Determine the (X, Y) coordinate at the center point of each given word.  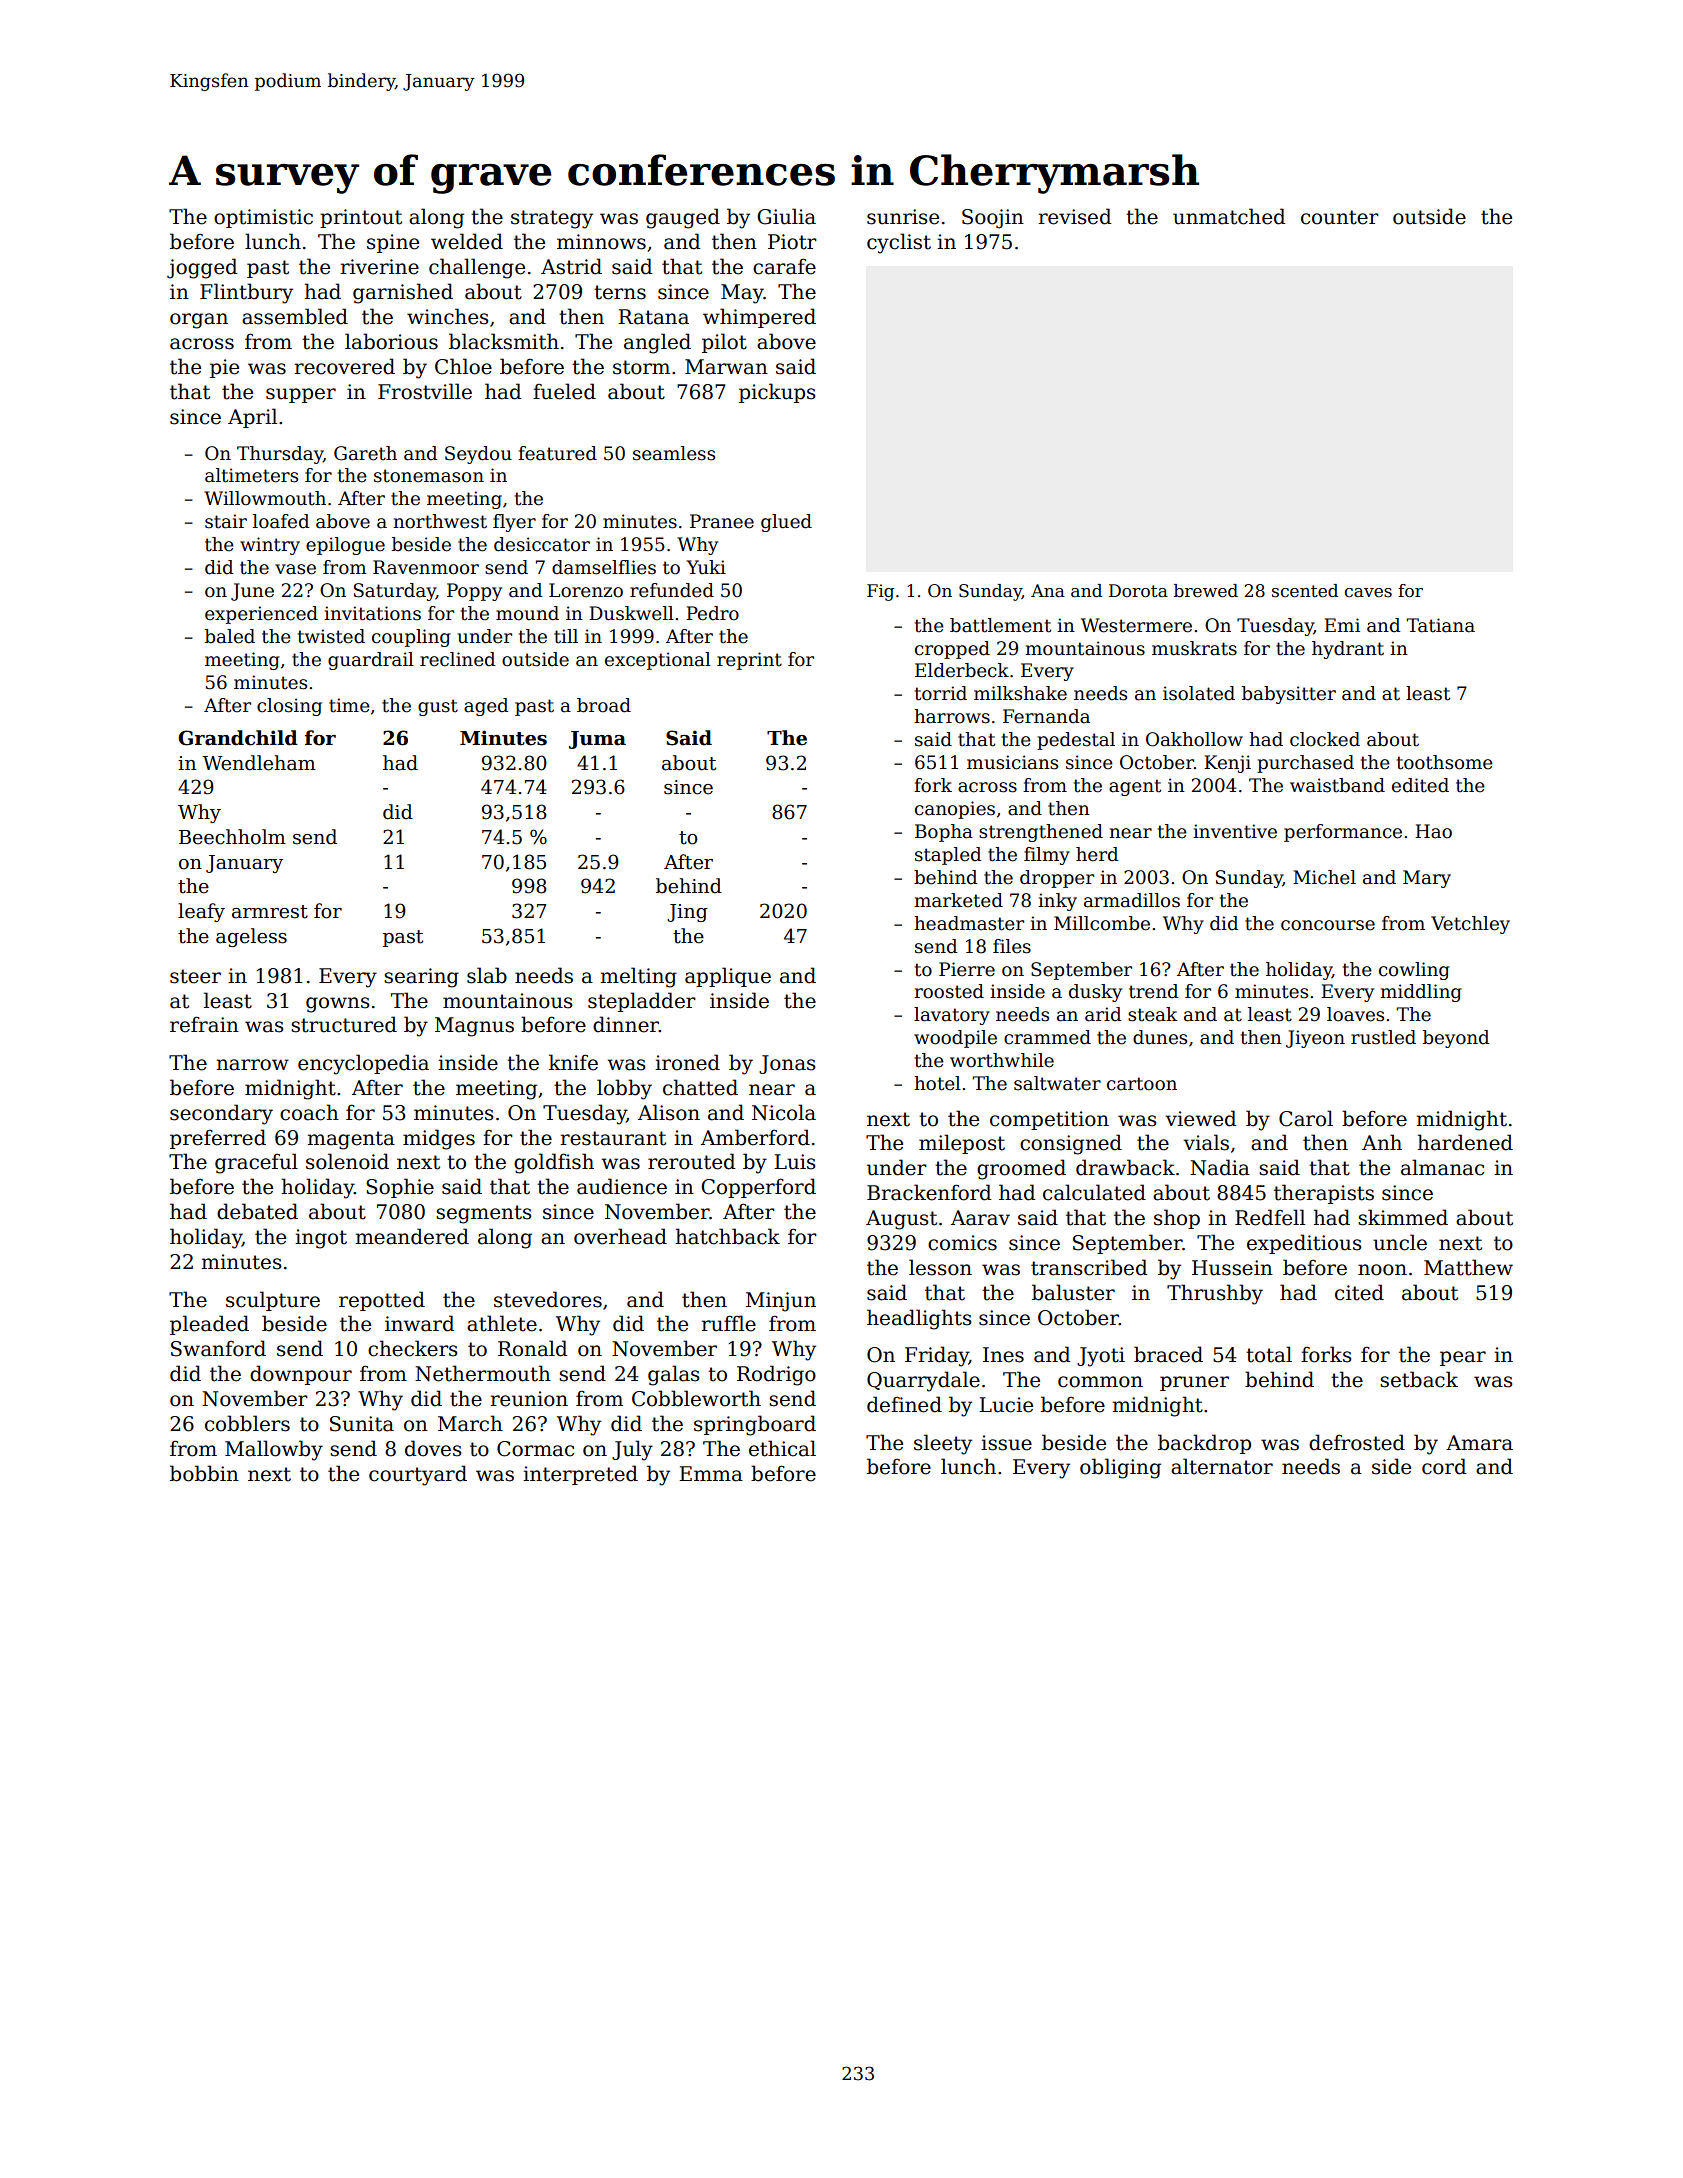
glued (786, 523)
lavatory (952, 1016)
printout (361, 218)
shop (1177, 1219)
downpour (301, 1375)
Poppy (474, 592)
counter (1340, 217)
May (742, 294)
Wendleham (259, 763)
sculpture (273, 1301)
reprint (749, 661)
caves (1368, 593)
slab (487, 975)
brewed (1206, 591)
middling (1421, 993)
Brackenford (929, 1192)
